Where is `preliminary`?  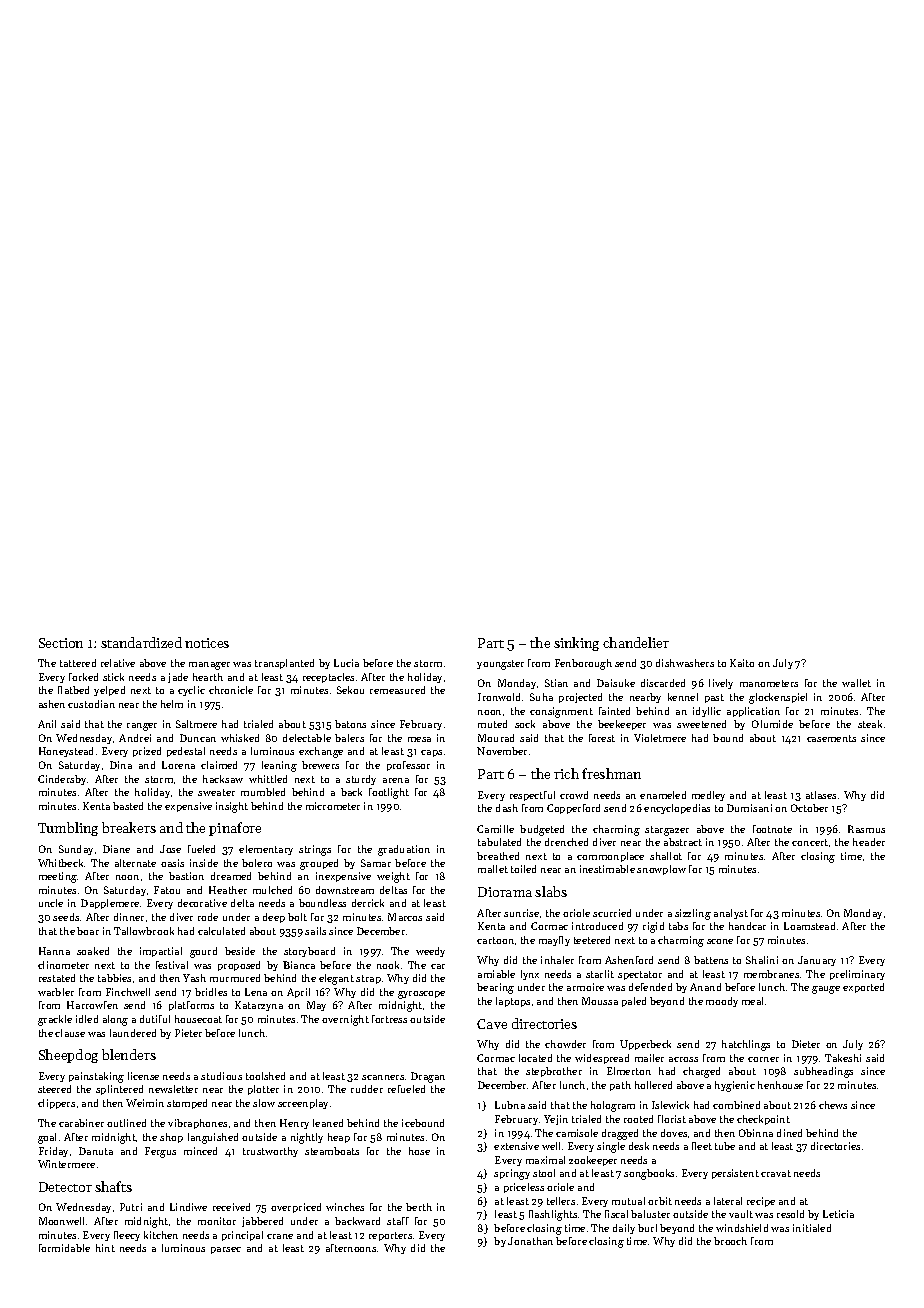
preliminary is located at coordinates (857, 975).
